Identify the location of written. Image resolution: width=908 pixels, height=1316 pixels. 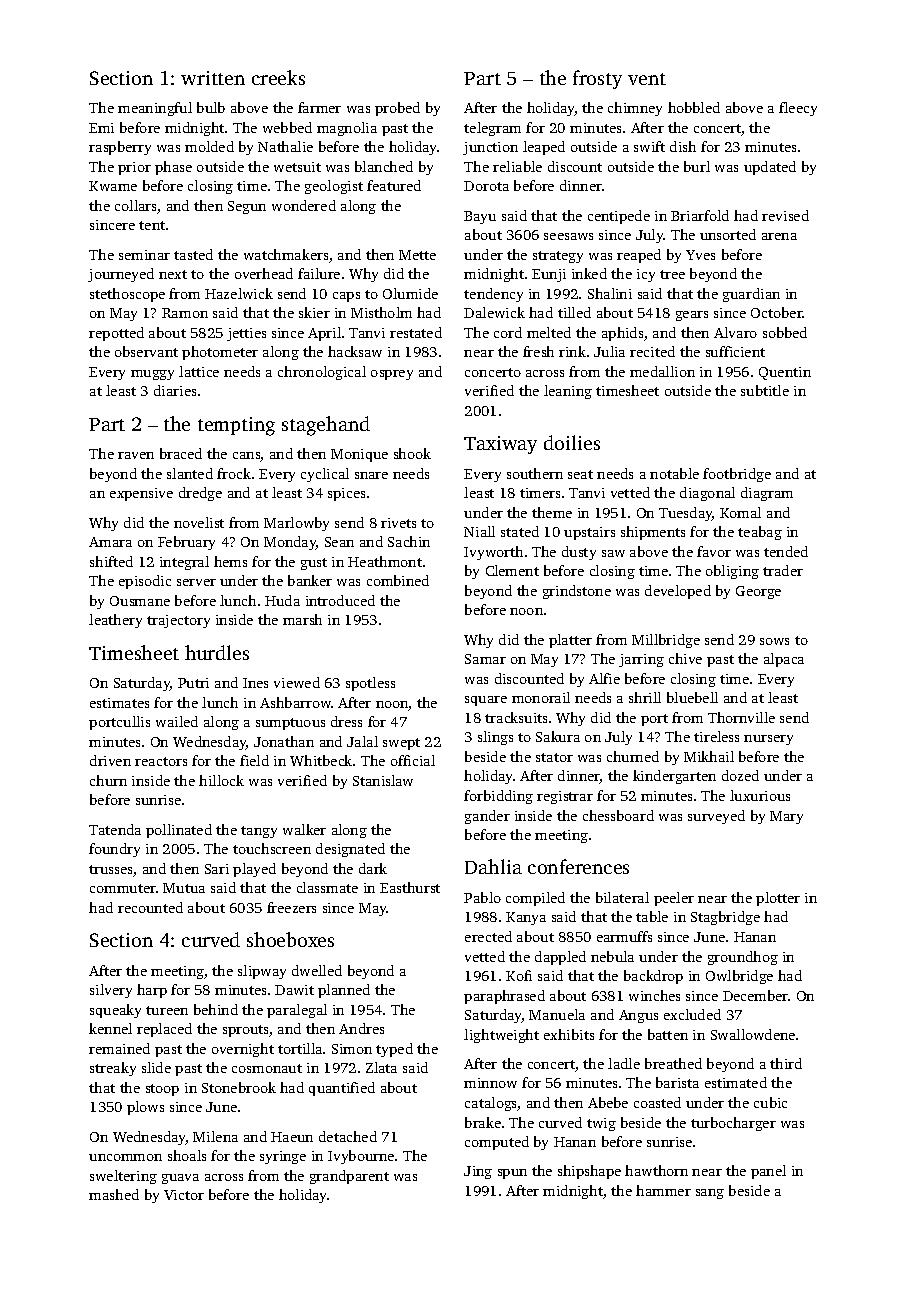
(213, 78).
